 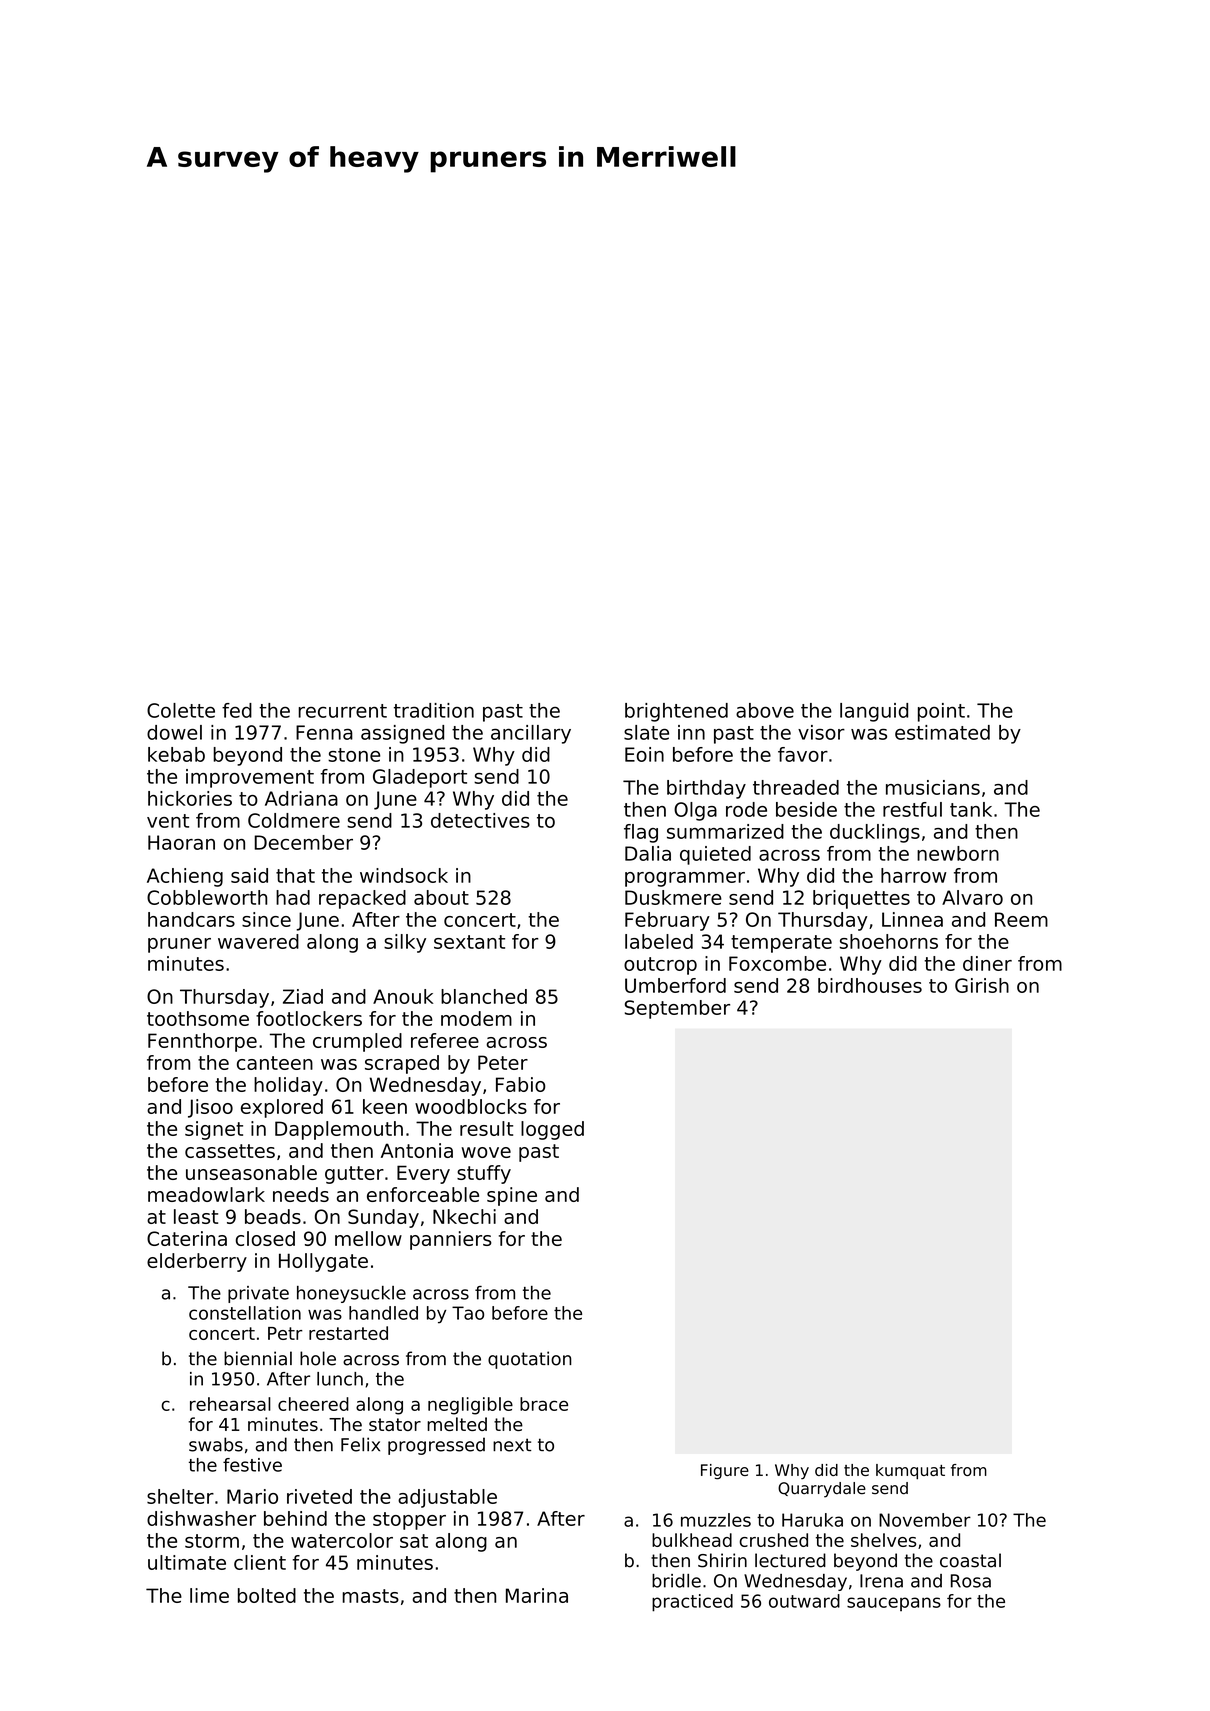 What do you see at coordinates (181, 710) in the image?
I see `Colette` at bounding box center [181, 710].
